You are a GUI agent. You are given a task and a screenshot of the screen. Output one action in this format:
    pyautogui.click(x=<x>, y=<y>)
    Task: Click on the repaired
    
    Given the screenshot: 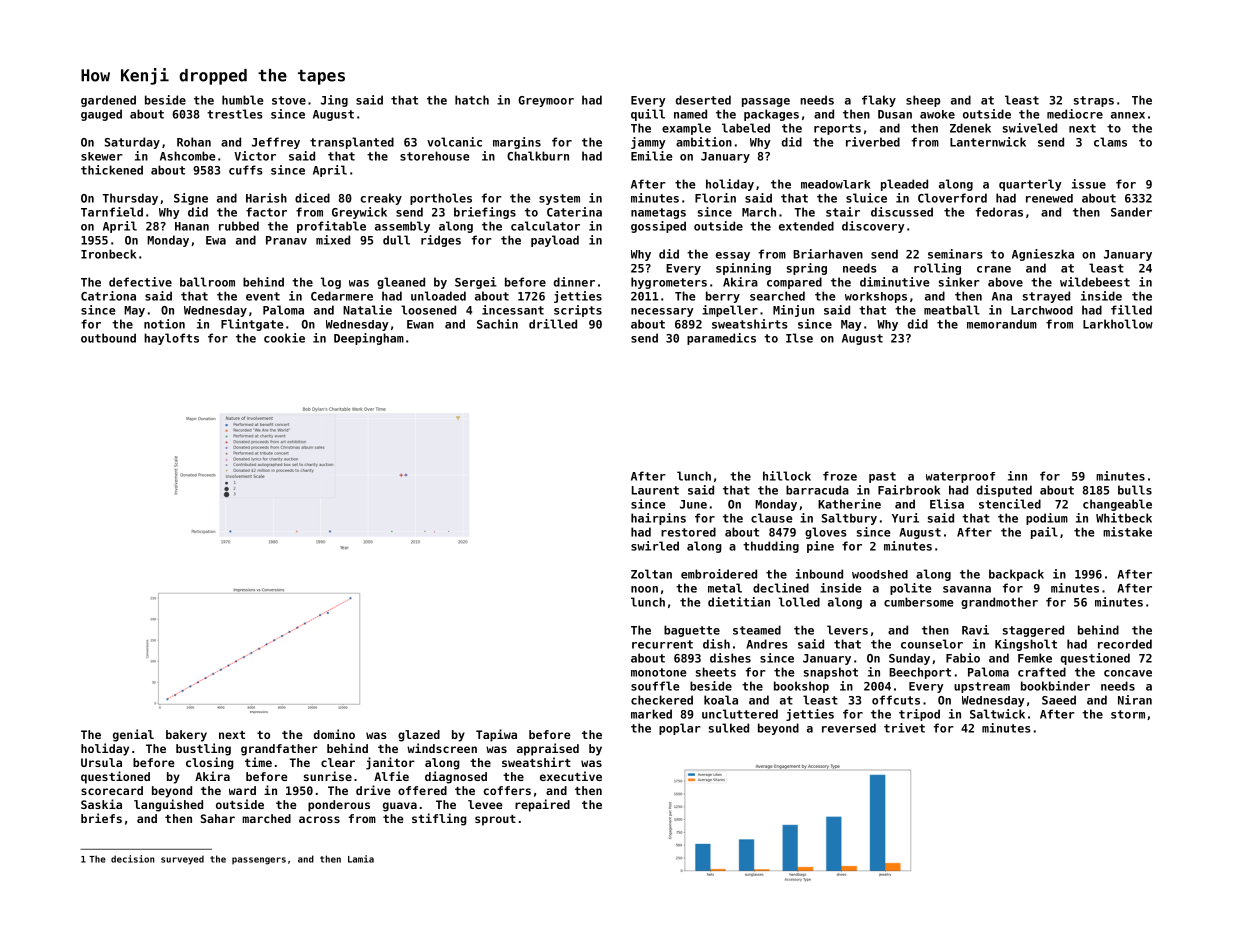 What is the action you would take?
    pyautogui.click(x=542, y=805)
